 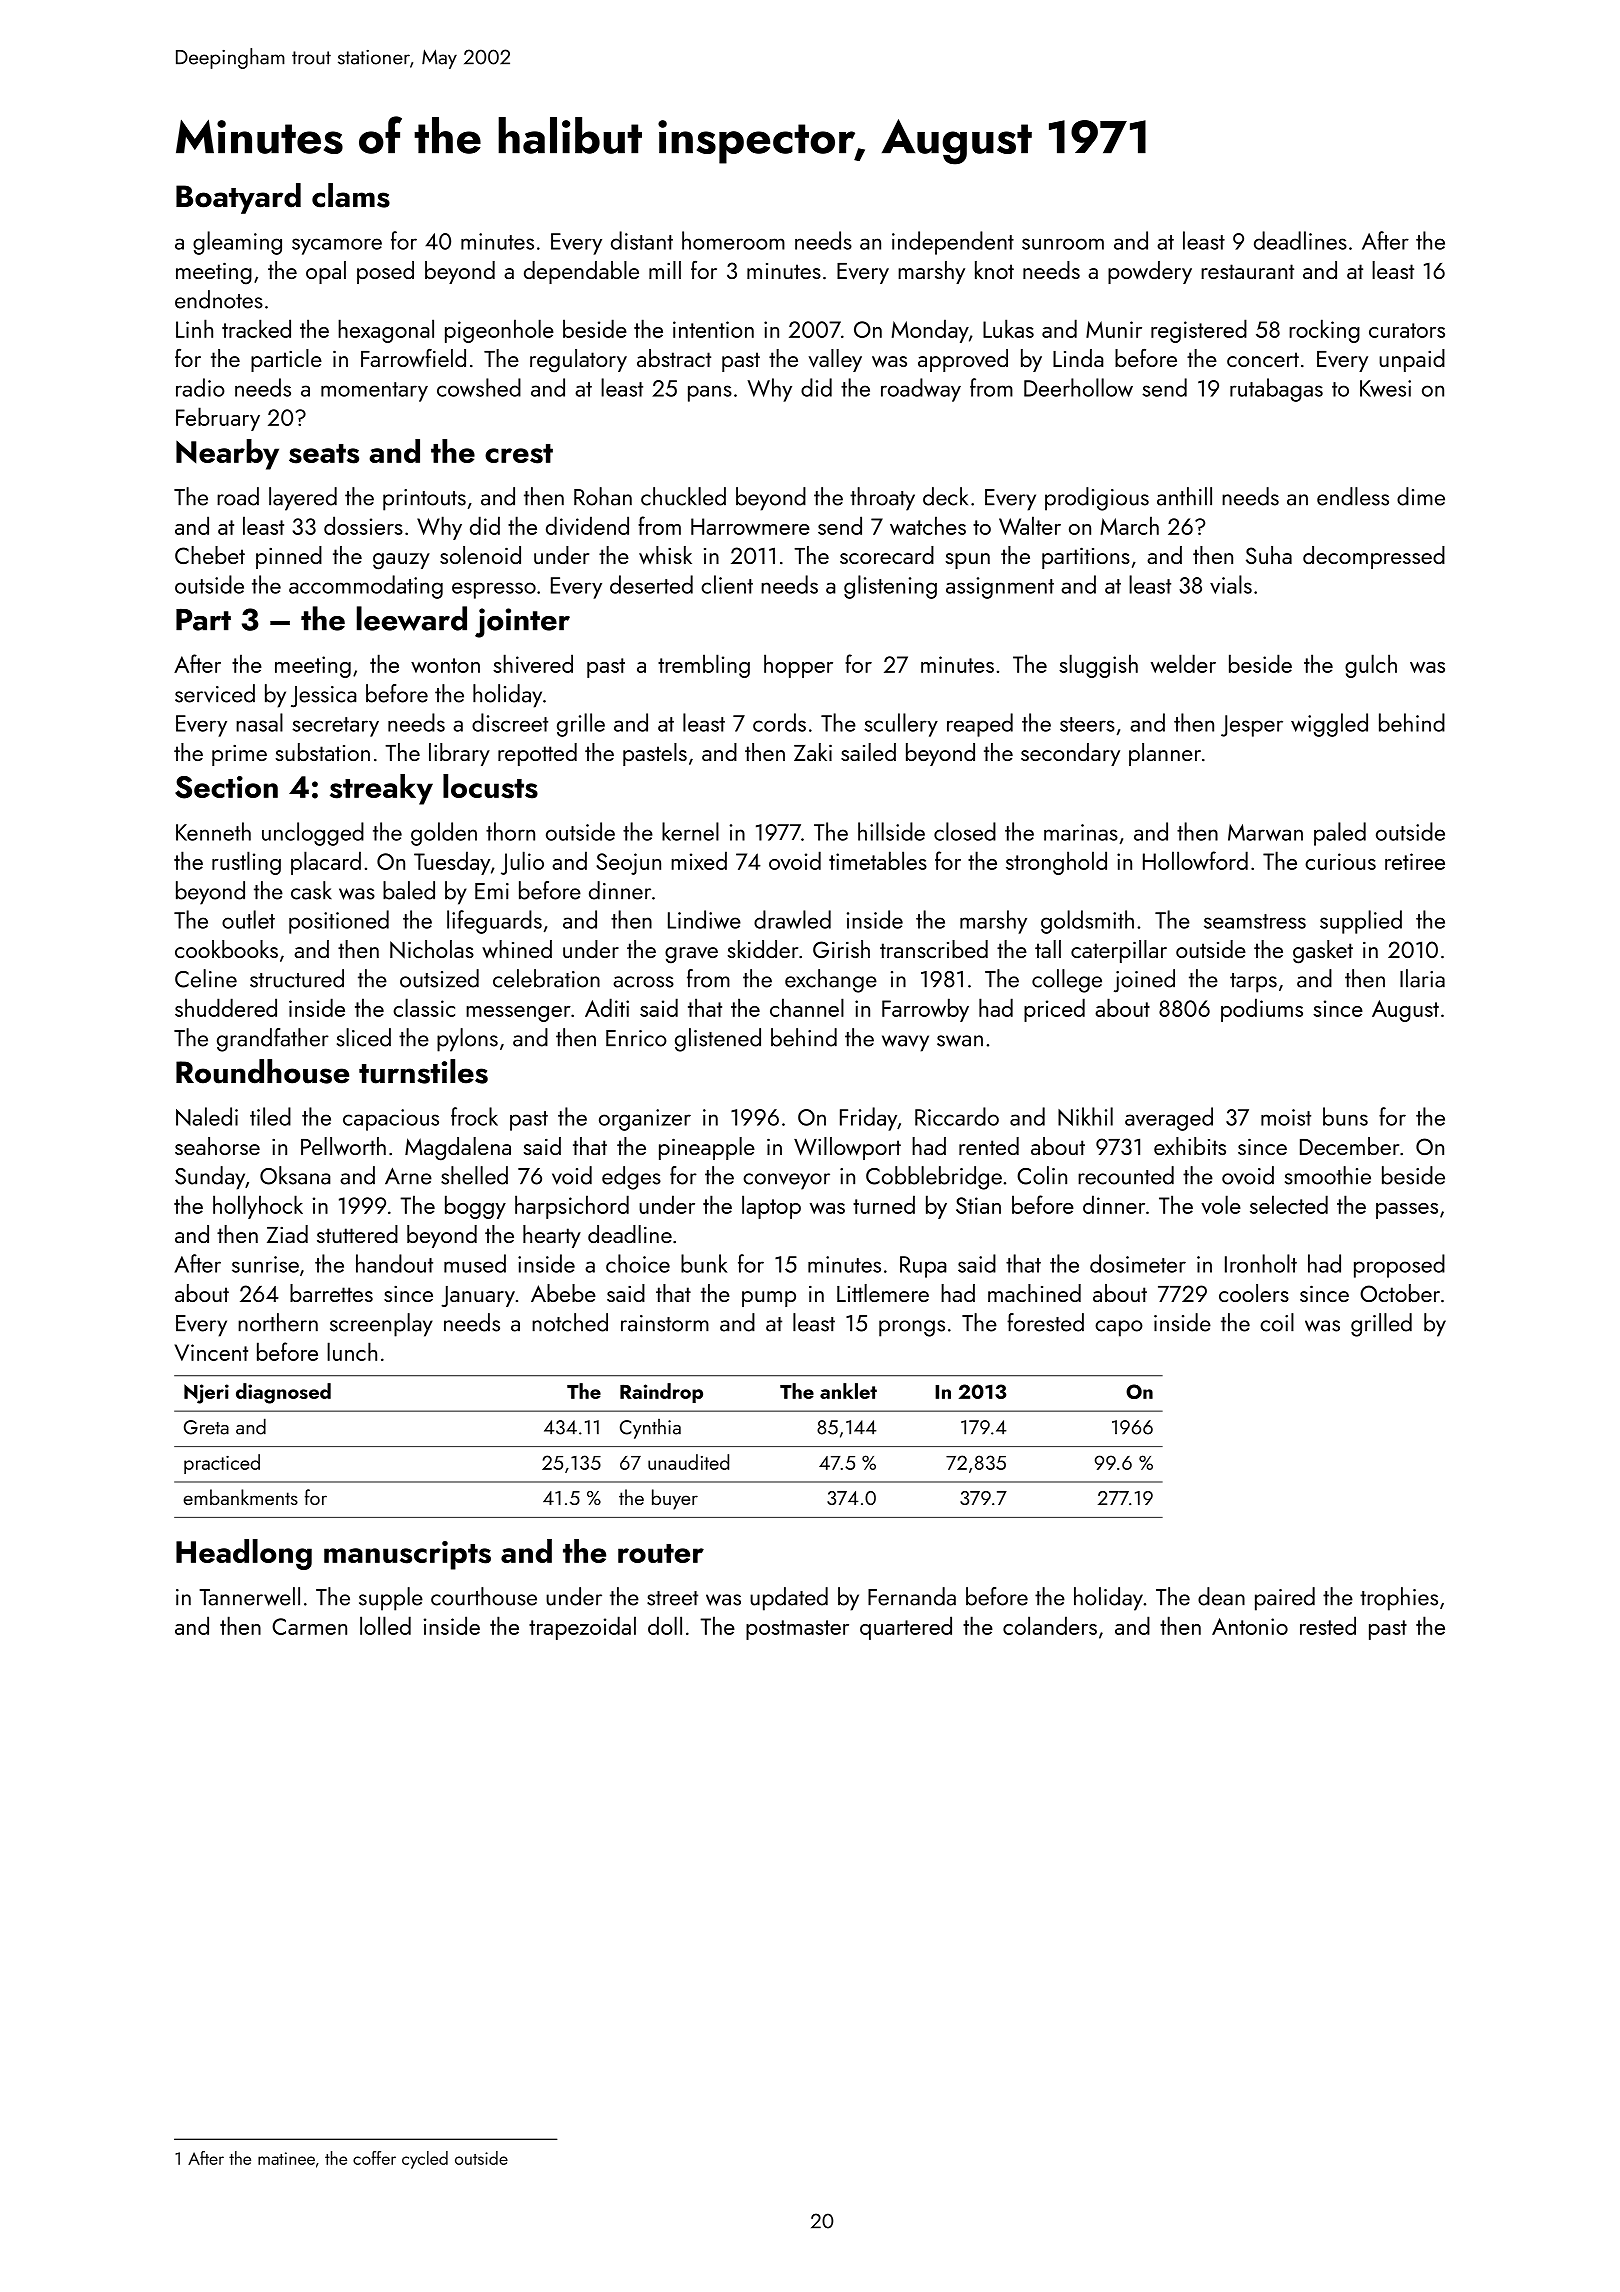 What do you see at coordinates (351, 195) in the screenshot?
I see `clams` at bounding box center [351, 195].
